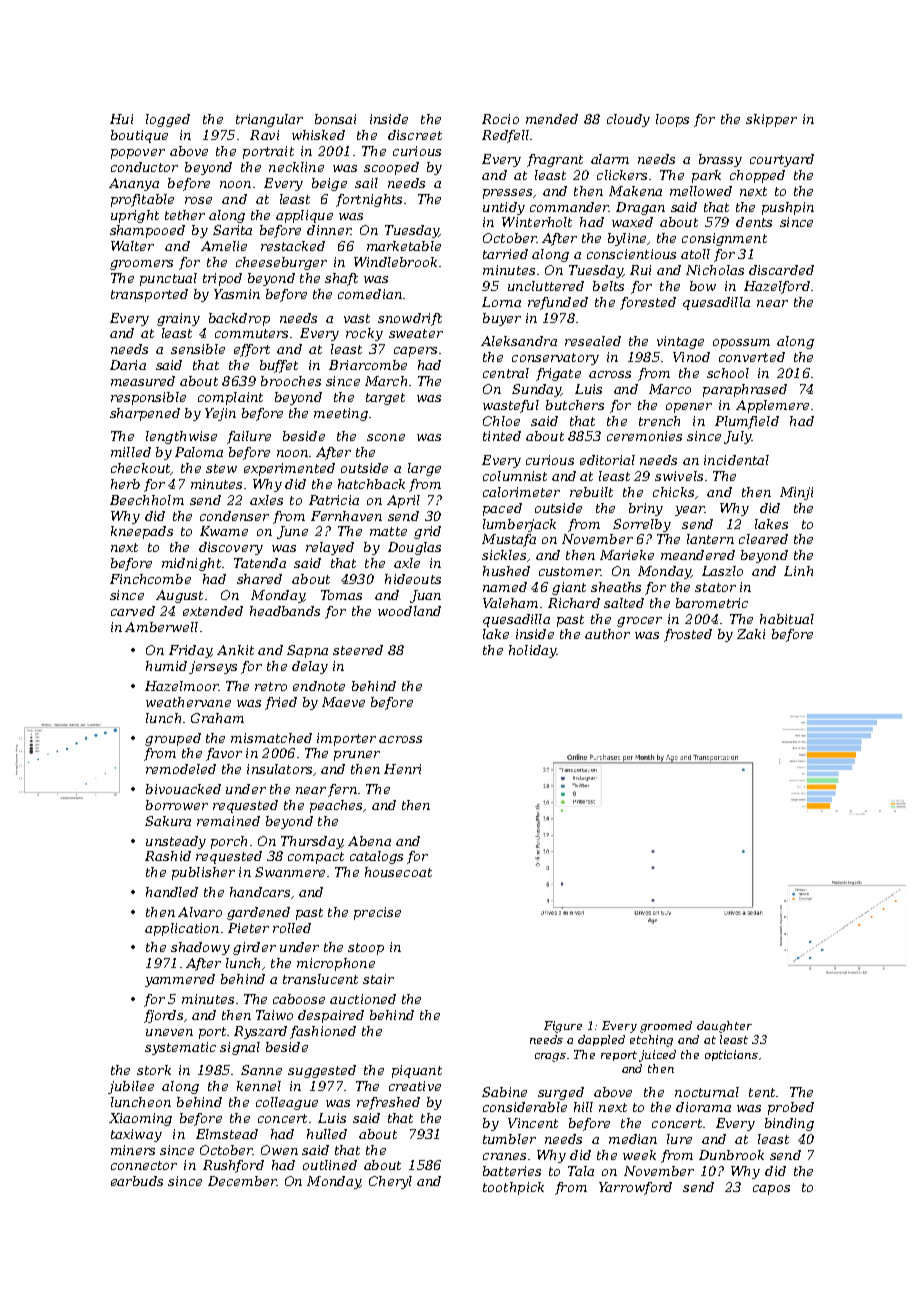 This screenshot has width=924, height=1308. What do you see at coordinates (751, 634) in the screenshot?
I see `Zaki` at bounding box center [751, 634].
